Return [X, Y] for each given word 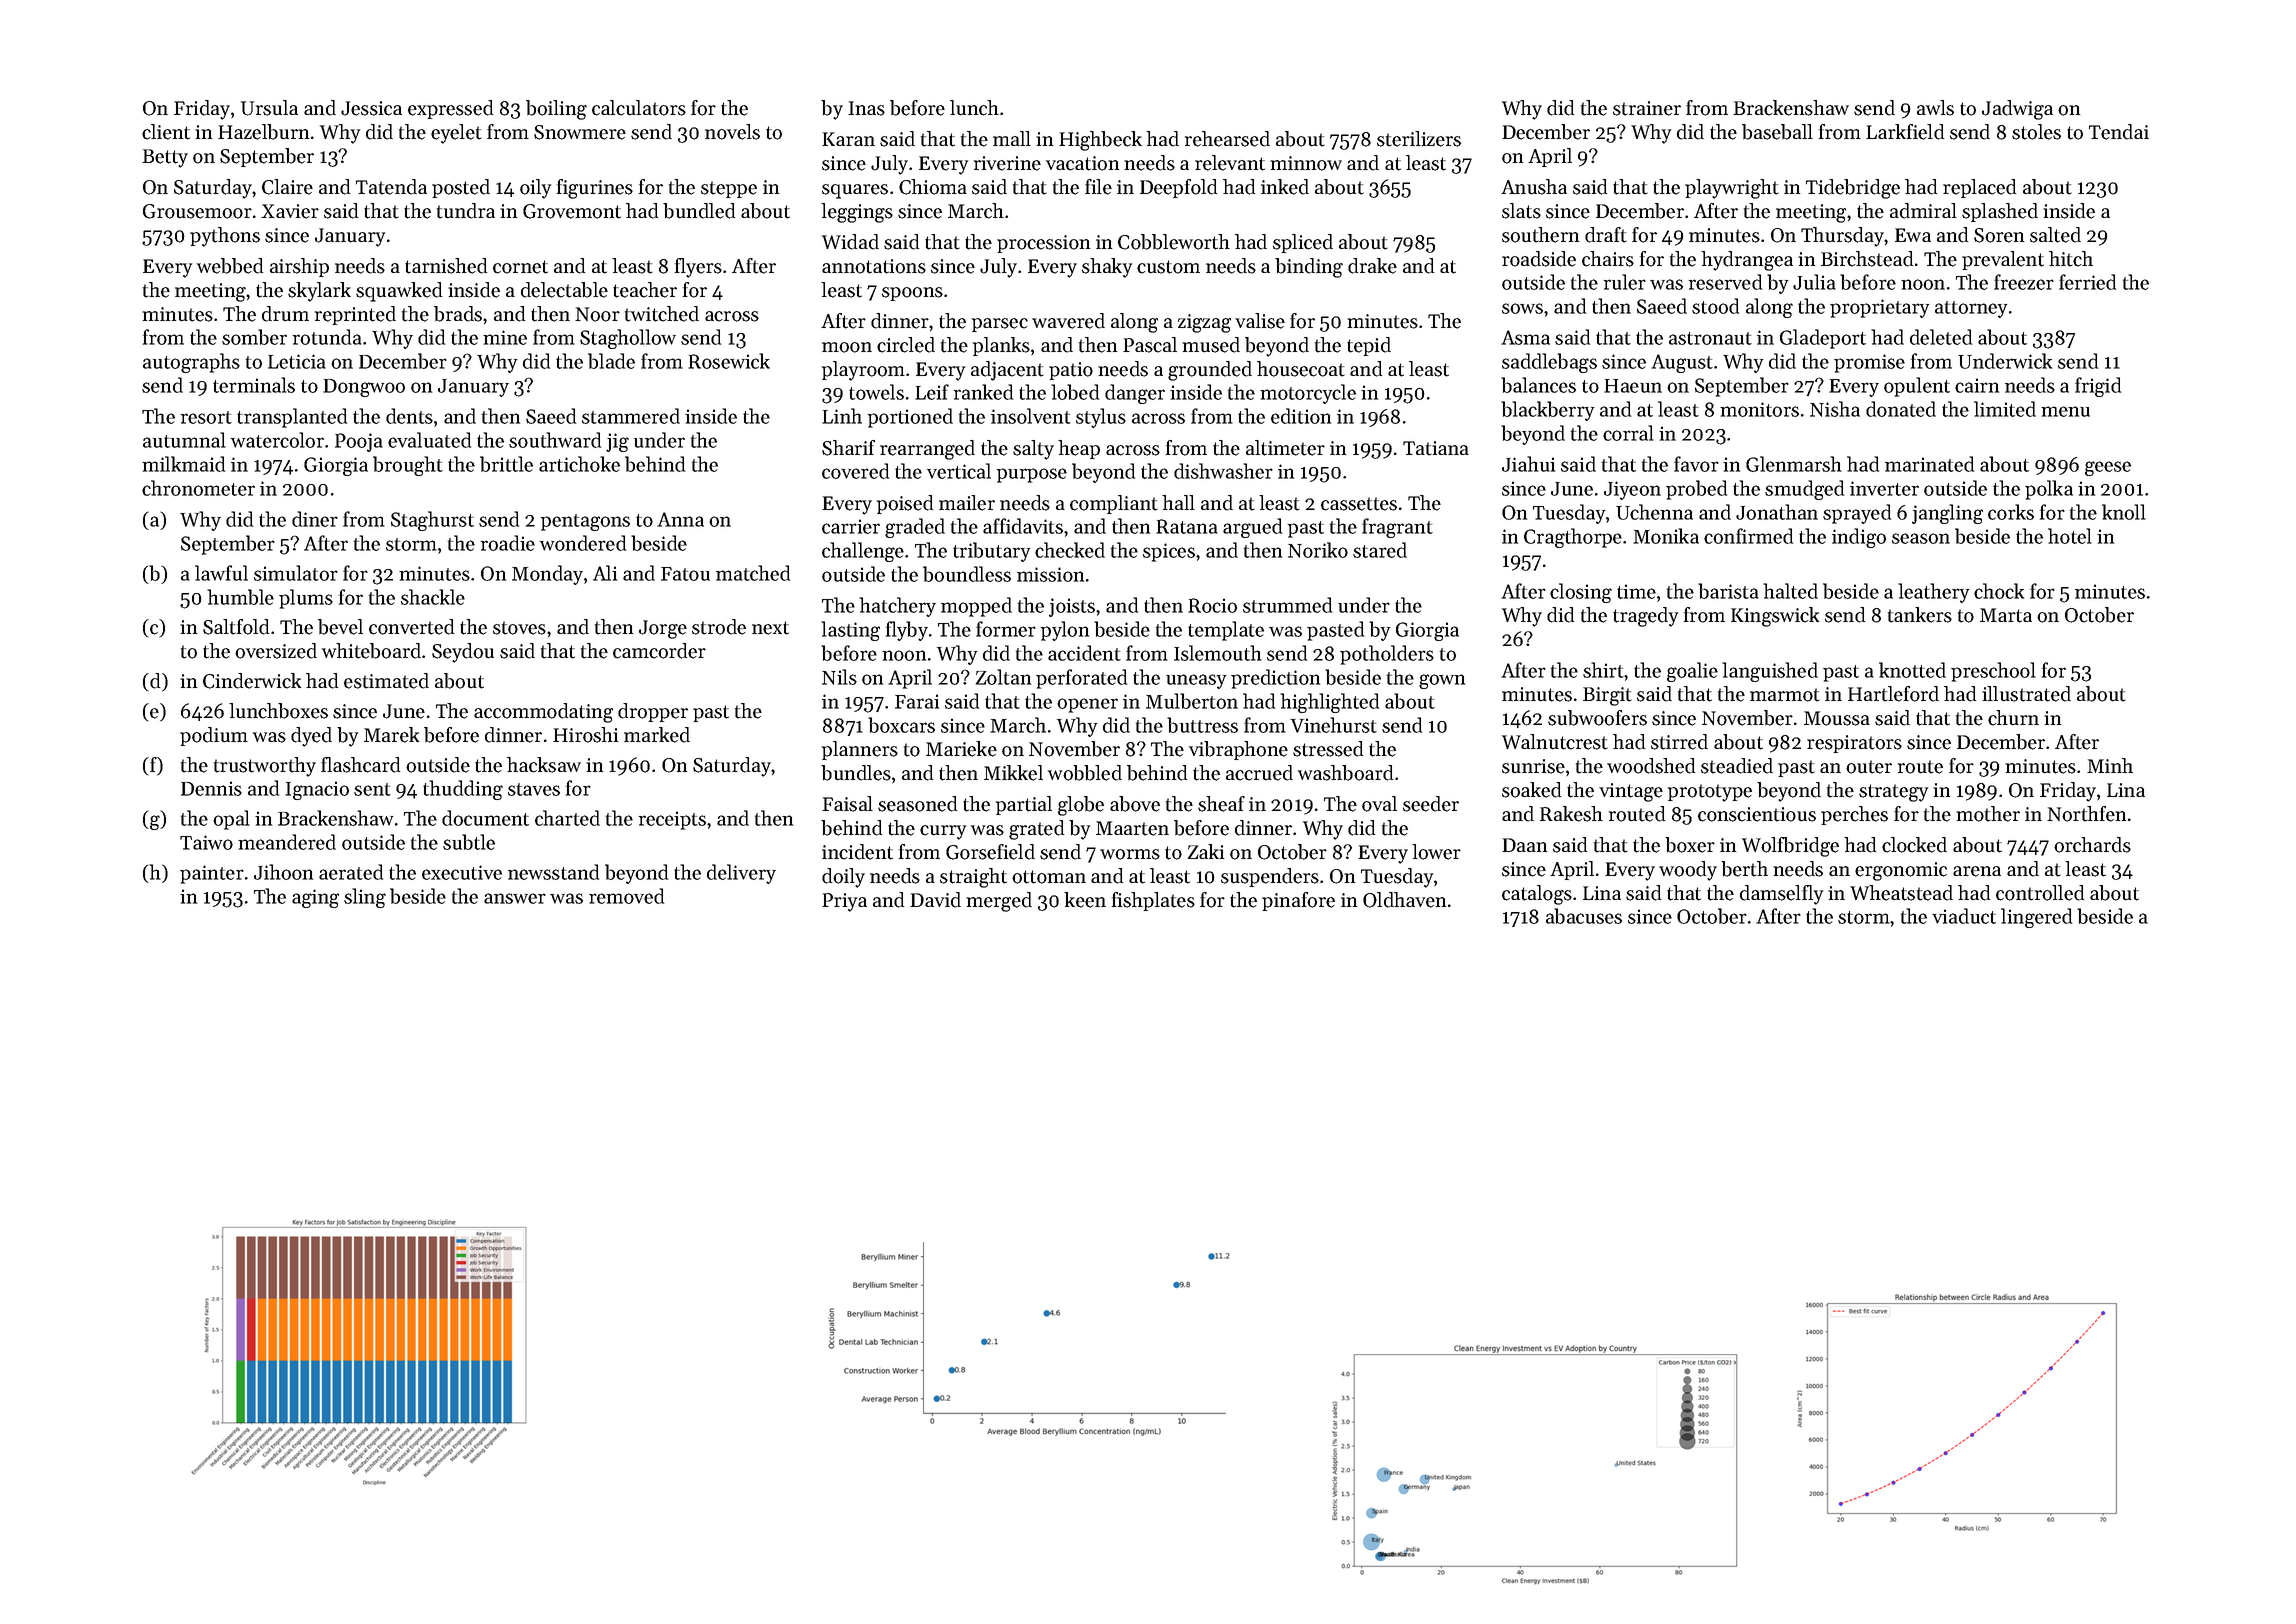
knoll [2124, 512]
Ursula [269, 108]
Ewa [1913, 235]
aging [315, 898]
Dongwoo [364, 388]
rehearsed [1227, 139]
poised [905, 504]
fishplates [1153, 901]
